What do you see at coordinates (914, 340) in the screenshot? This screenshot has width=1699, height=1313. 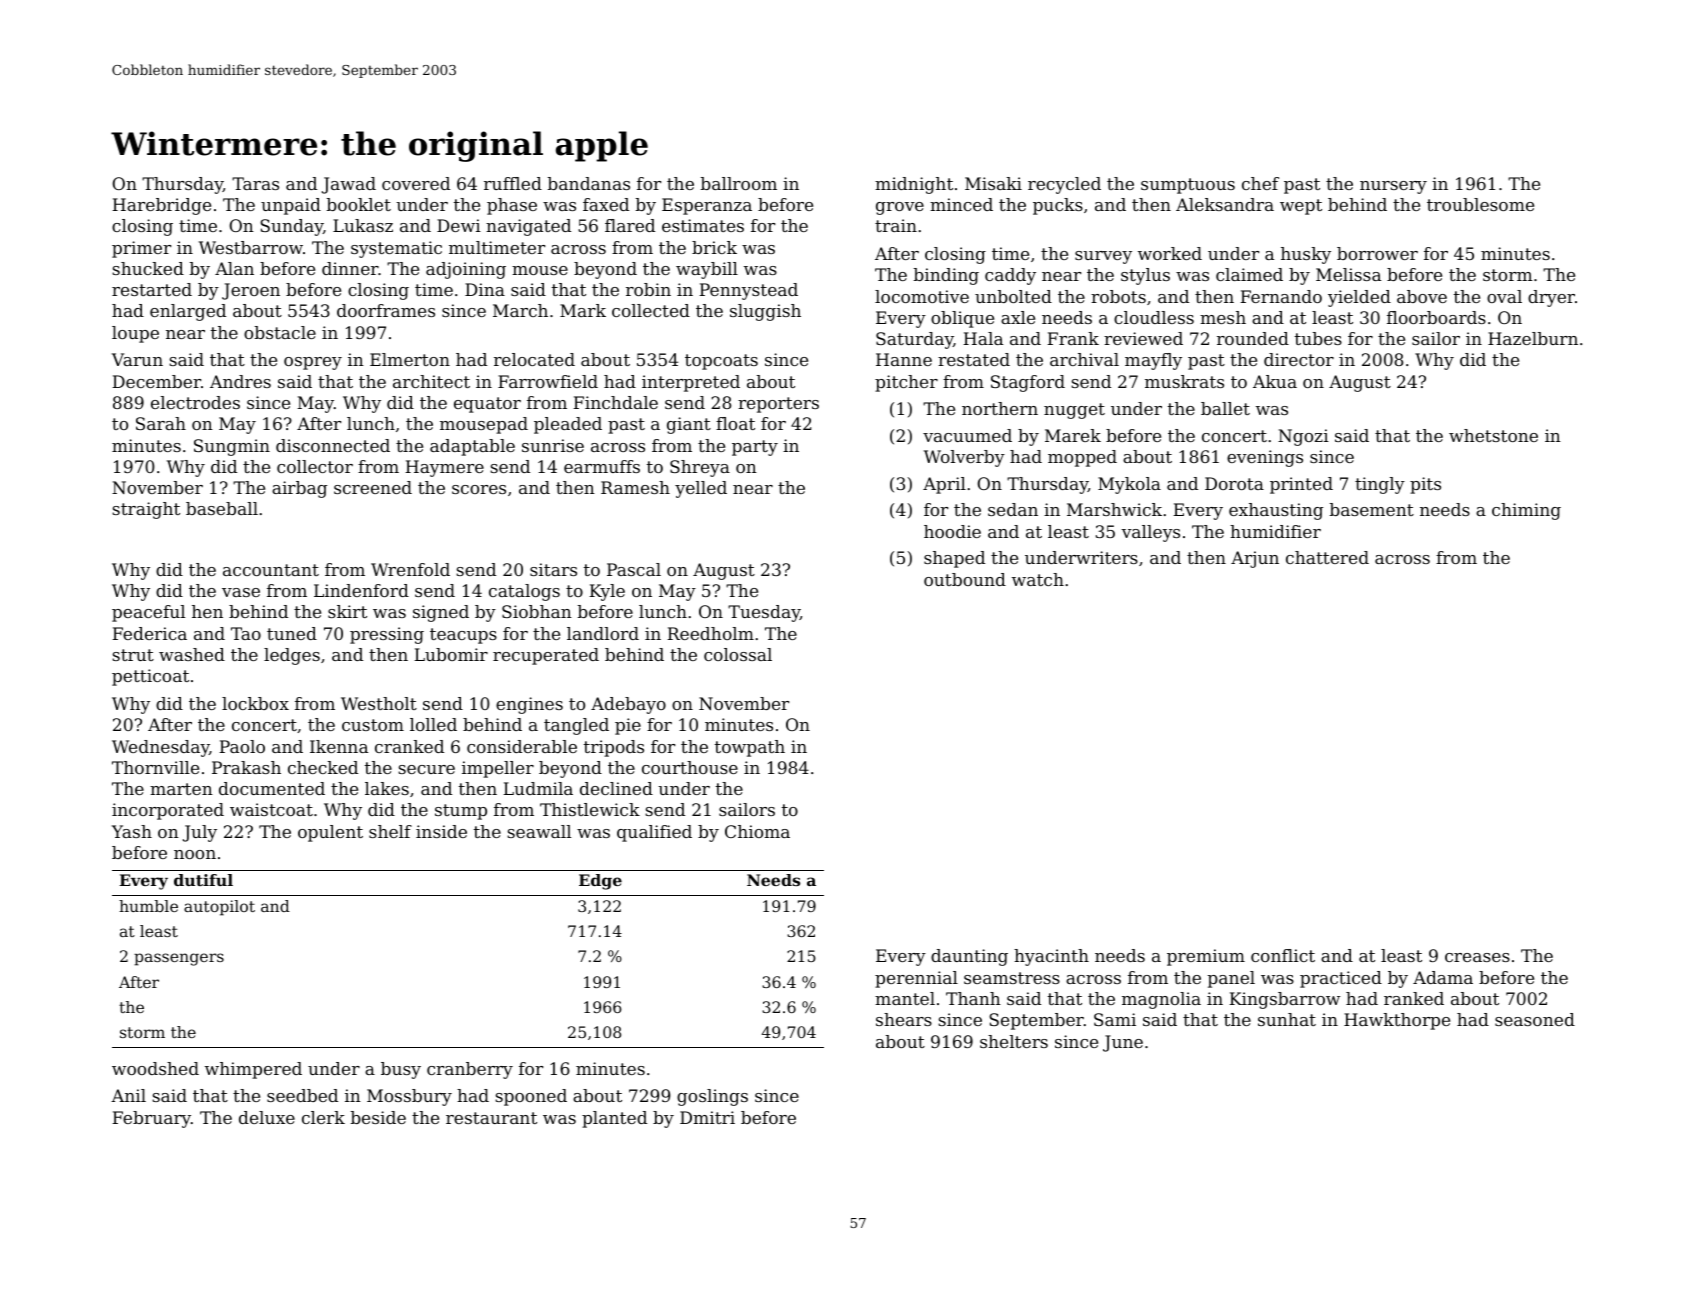 I see `Saturday` at bounding box center [914, 340].
